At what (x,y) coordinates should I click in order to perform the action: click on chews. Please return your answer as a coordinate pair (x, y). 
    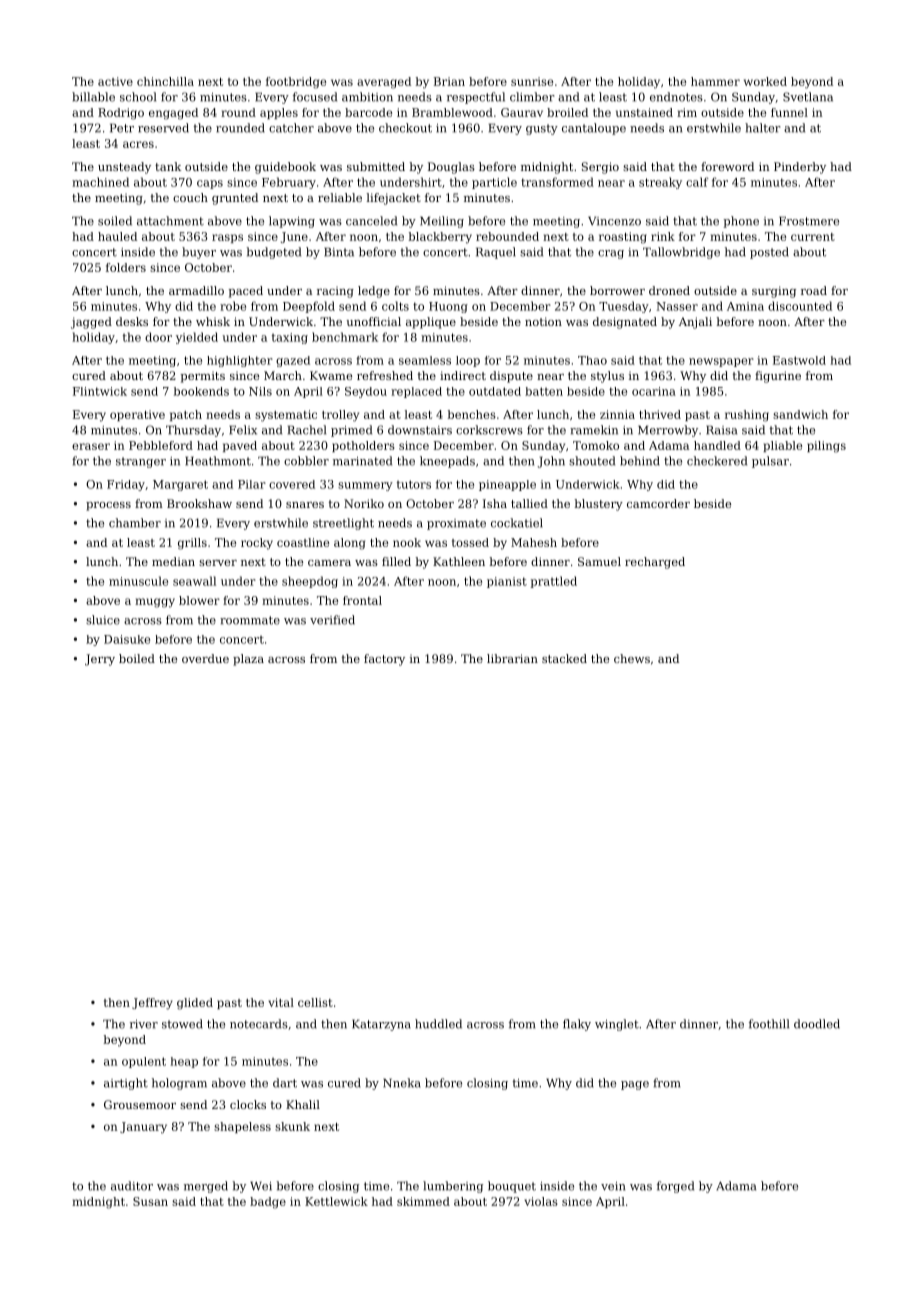
    Looking at the image, I should click on (632, 658).
